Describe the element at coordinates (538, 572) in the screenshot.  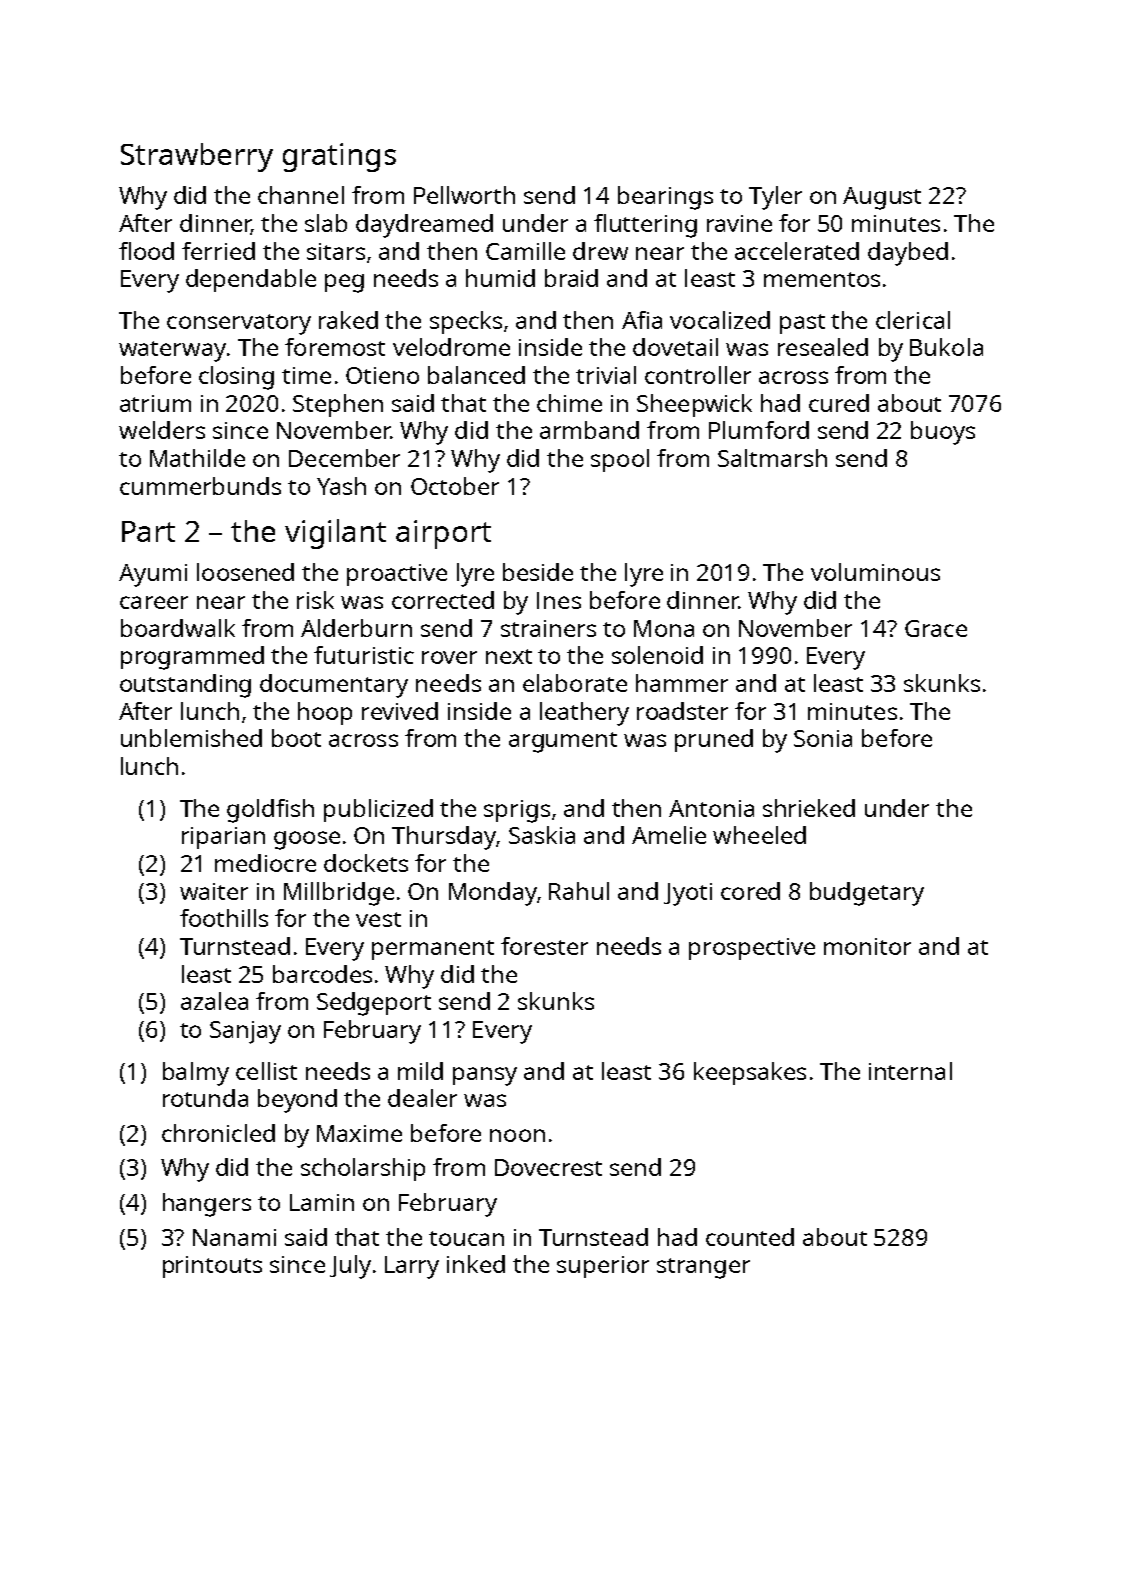
I see `beside` at that location.
